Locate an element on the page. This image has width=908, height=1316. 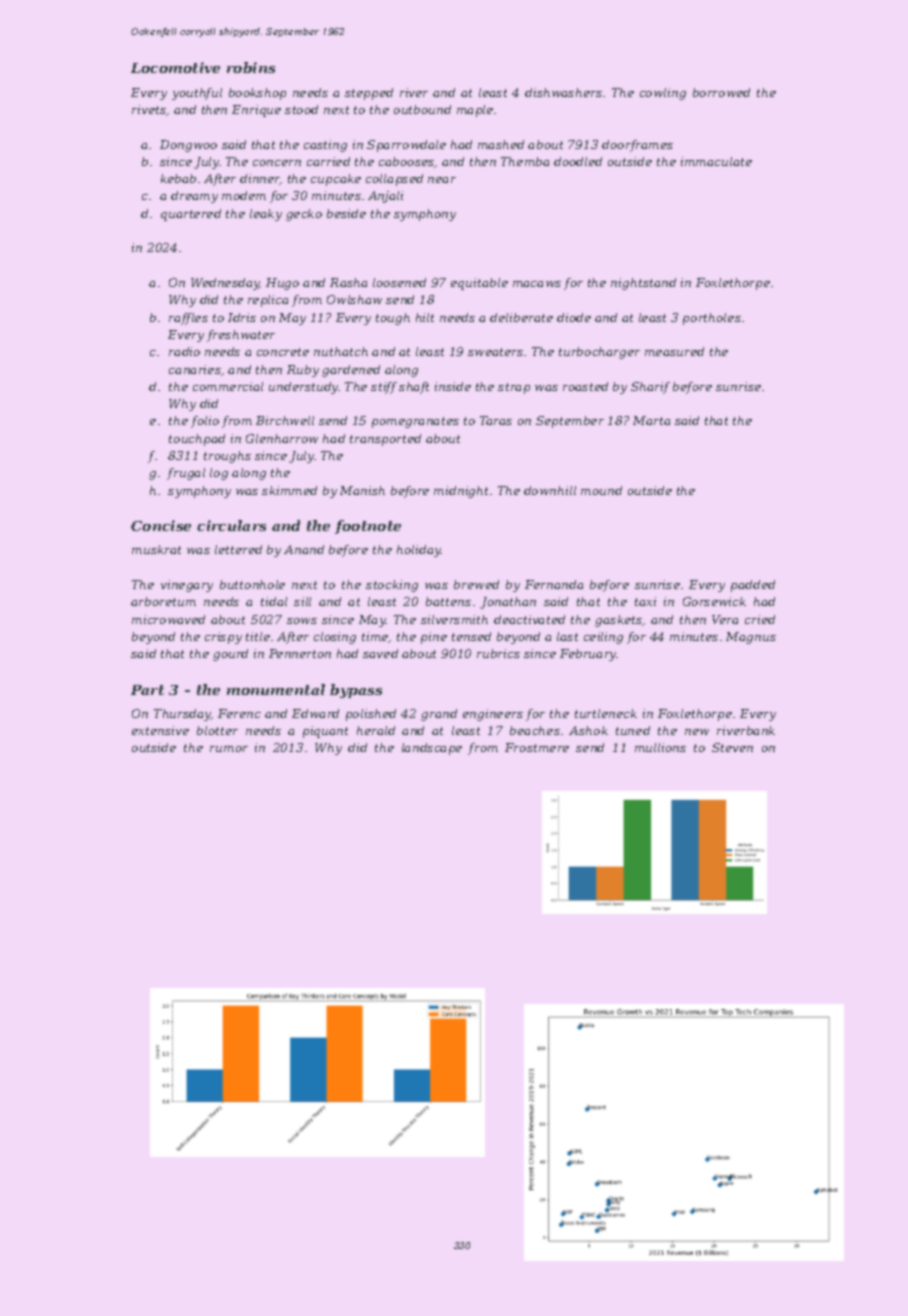
collapsed is located at coordinates (394, 180).
